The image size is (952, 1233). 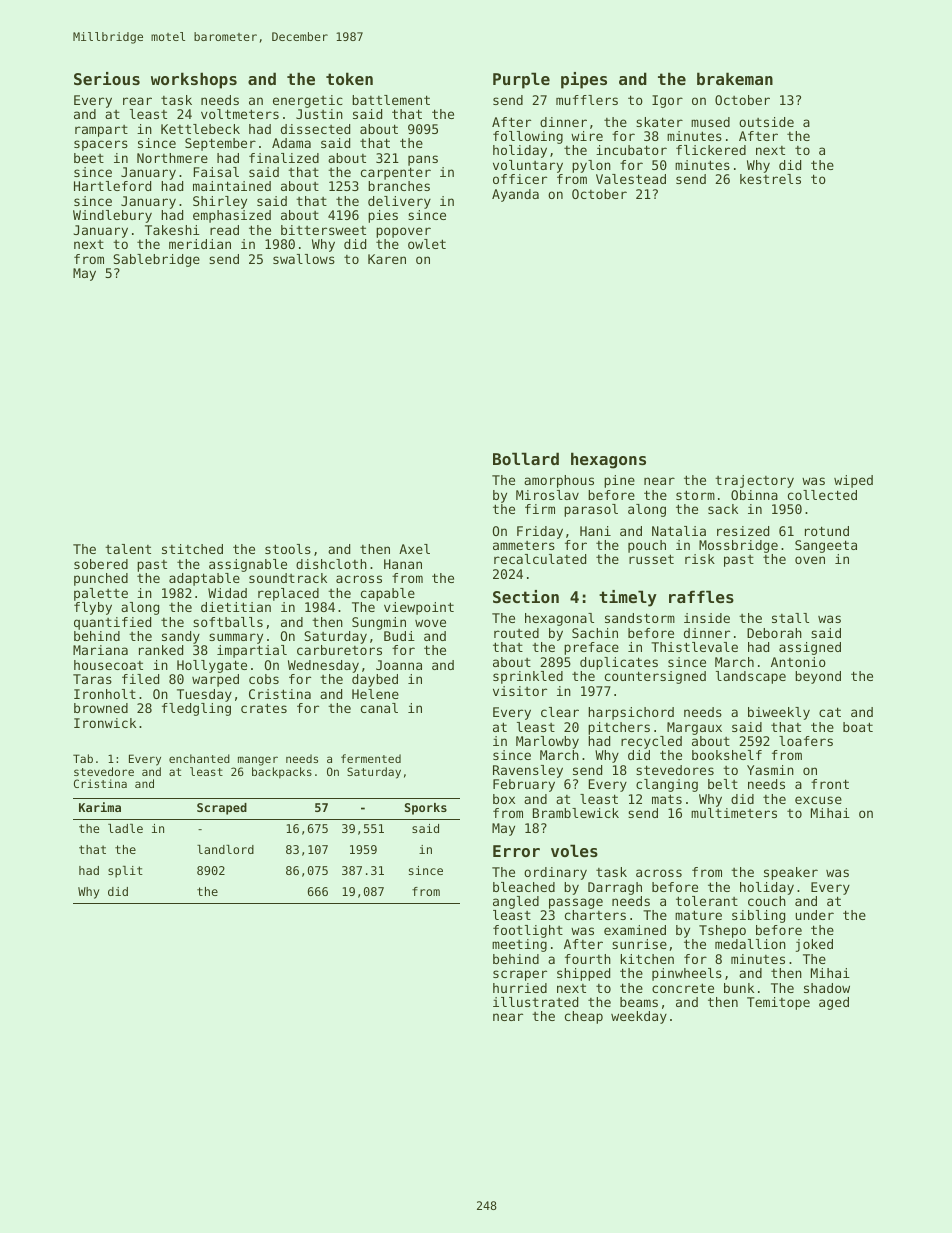 What do you see at coordinates (754, 481) in the screenshot?
I see `trajectory` at bounding box center [754, 481].
